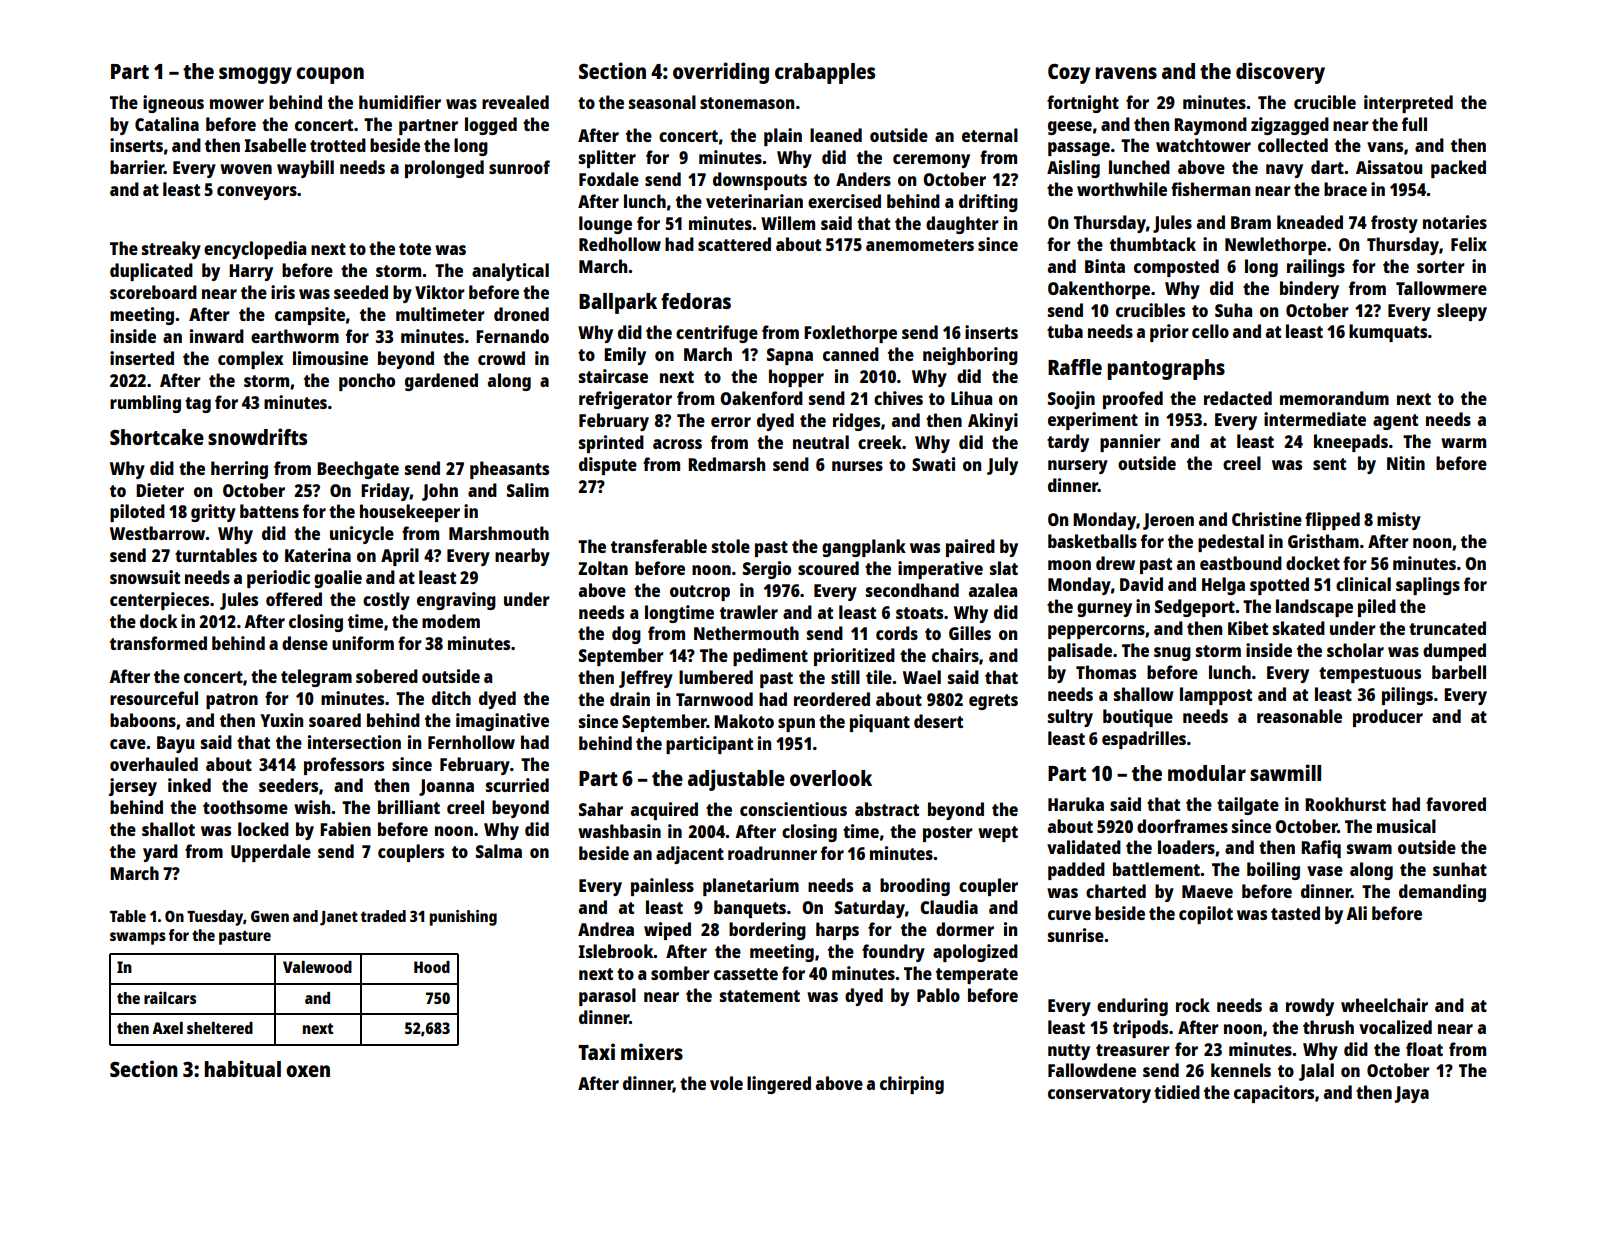 This image has width=1597, height=1234. I want to click on jersey, so click(133, 787).
